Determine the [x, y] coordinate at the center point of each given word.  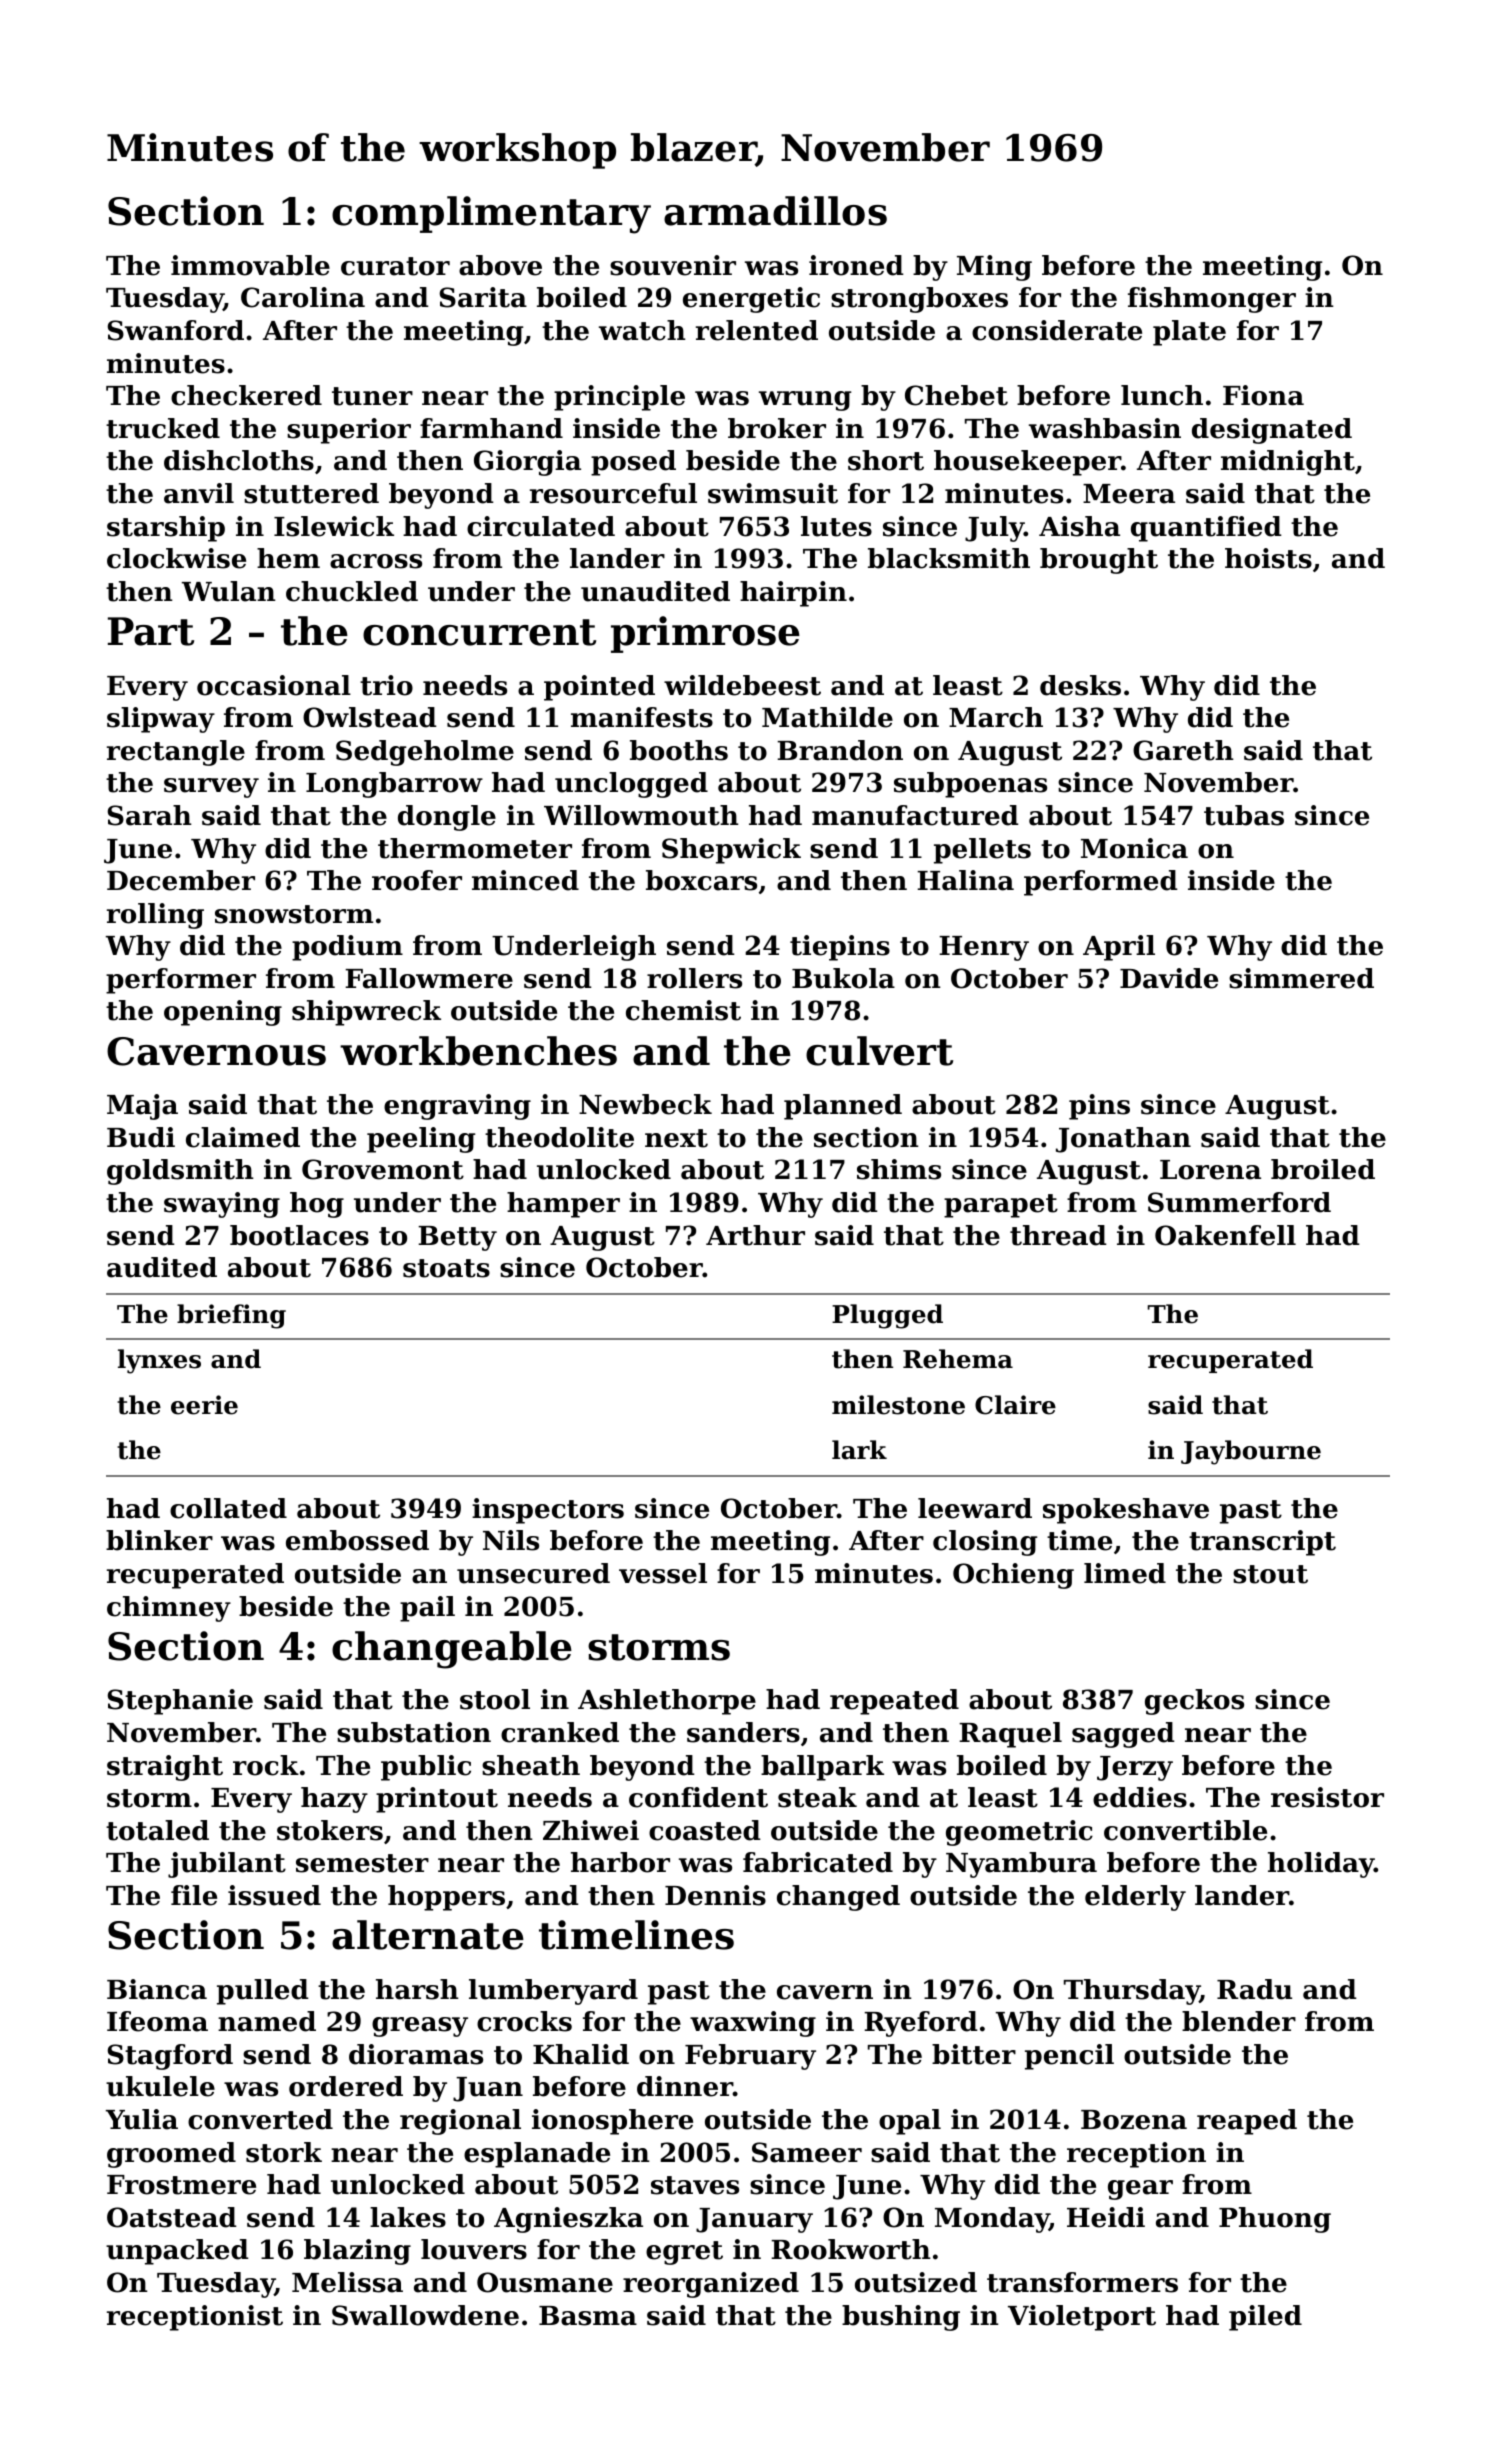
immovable [250, 265]
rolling [155, 916]
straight [165, 1768]
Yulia [142, 2119]
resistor [1327, 1797]
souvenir [673, 265]
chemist [683, 1010]
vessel [663, 1573]
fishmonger [1212, 300]
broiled [1323, 1169]
